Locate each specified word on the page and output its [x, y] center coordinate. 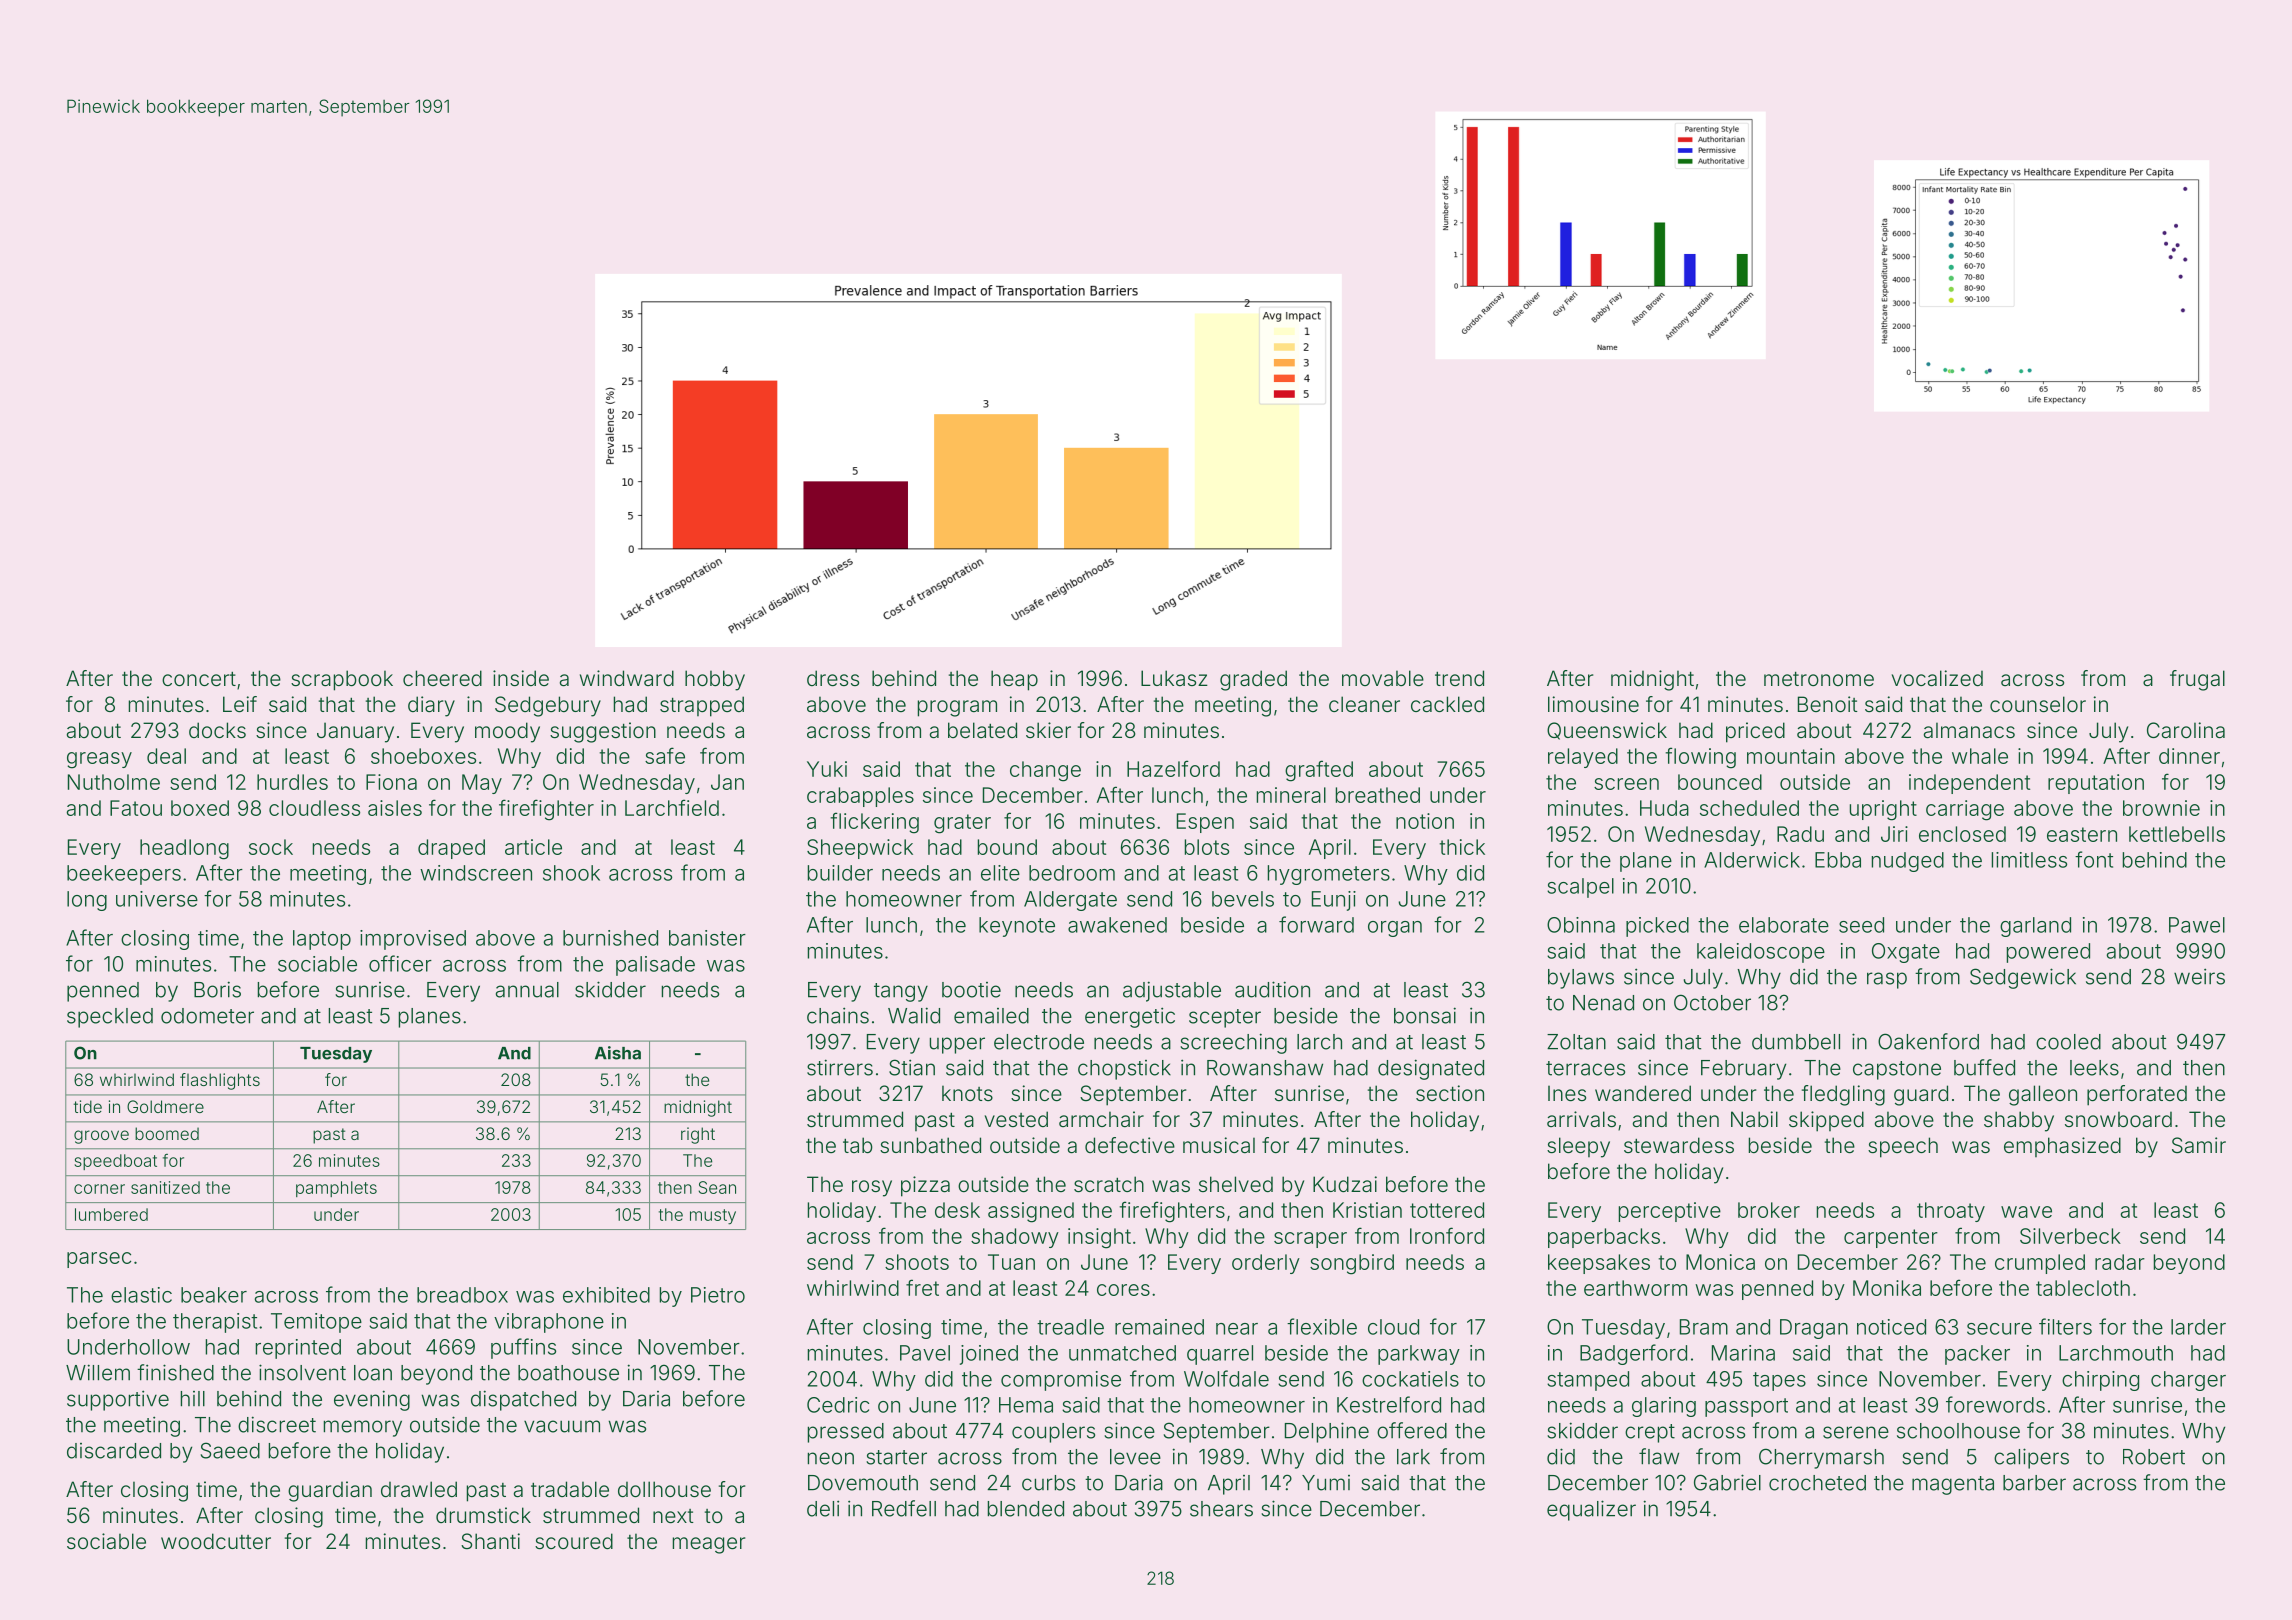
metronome [1819, 678]
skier [1048, 730]
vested [1016, 1119]
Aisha [618, 1053]
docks [217, 730]
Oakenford [1928, 1041]
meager [709, 1545]
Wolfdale [1226, 1378]
